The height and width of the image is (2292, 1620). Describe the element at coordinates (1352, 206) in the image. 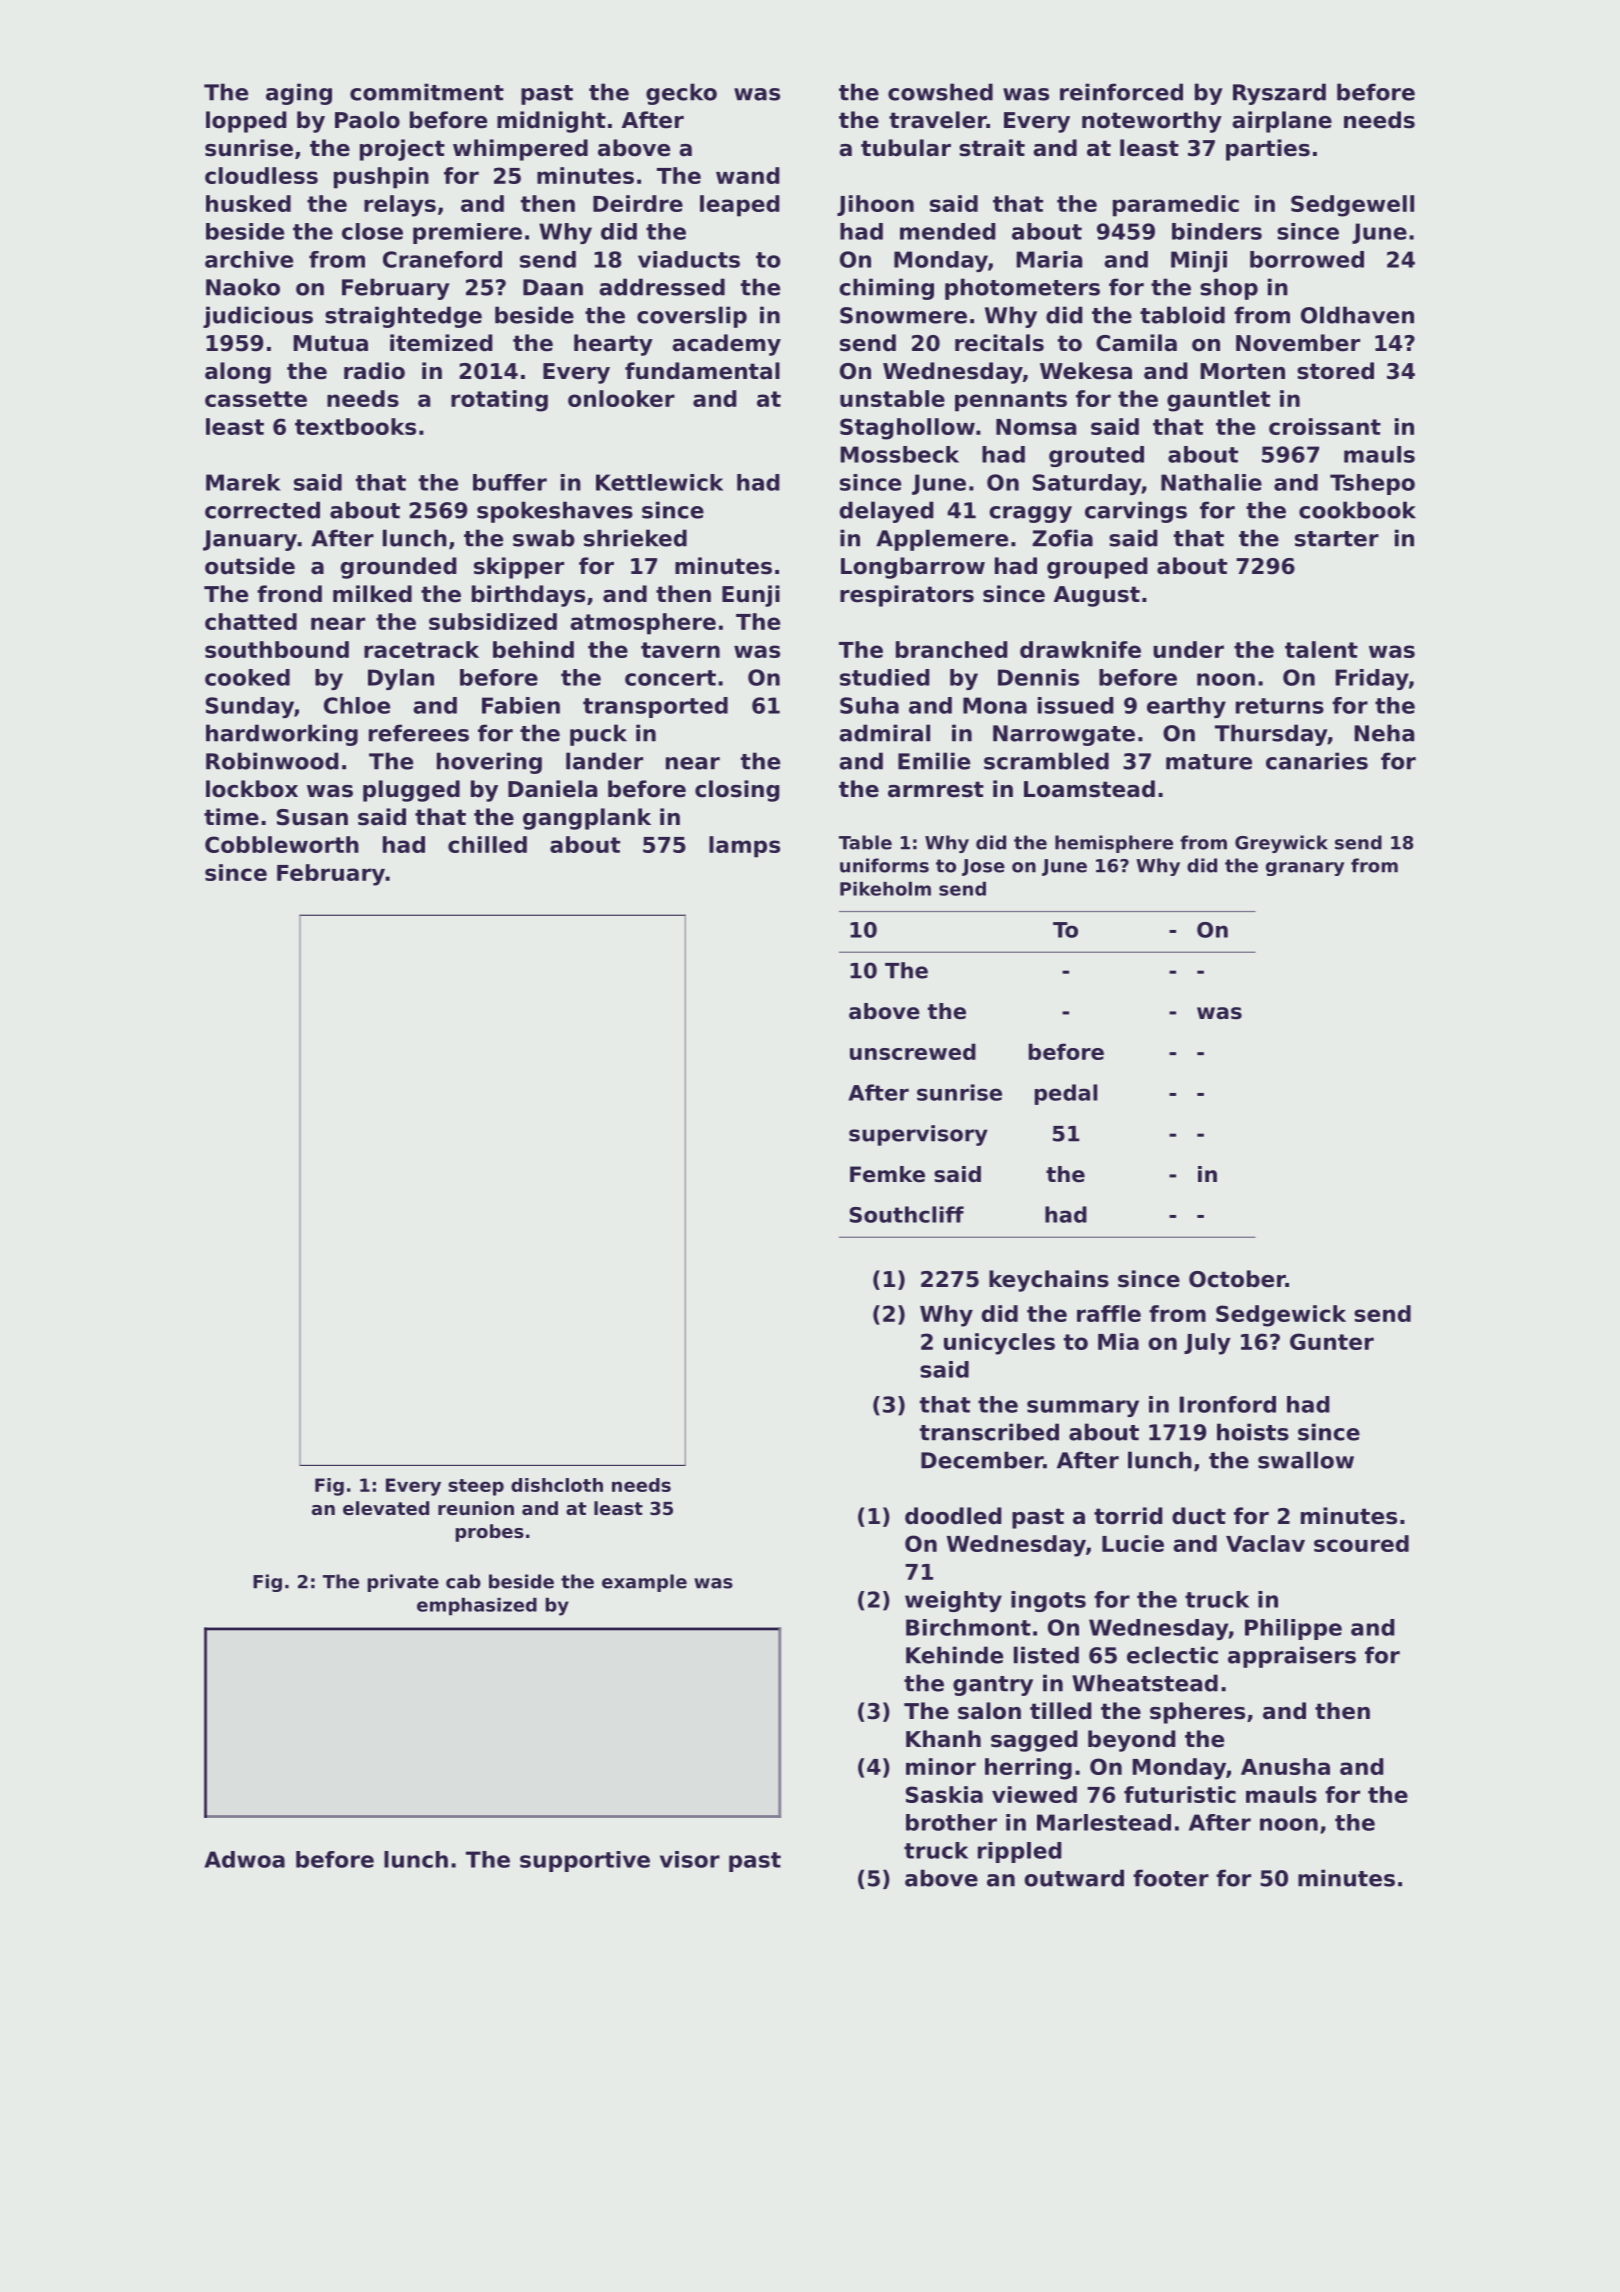

I see `Sedgewell` at that location.
